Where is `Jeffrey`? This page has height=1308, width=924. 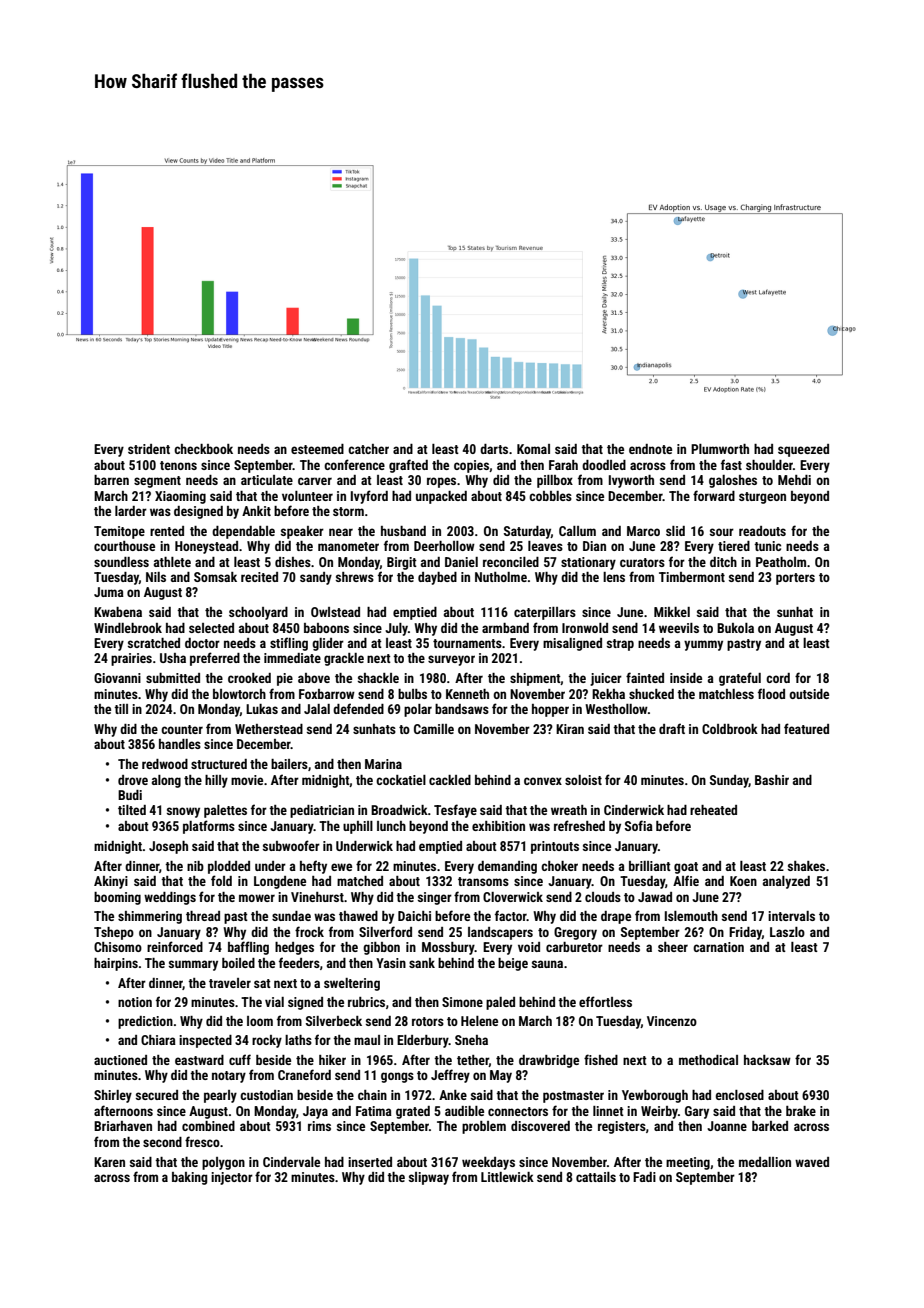
Jeffrey is located at coordinates (450, 1076).
